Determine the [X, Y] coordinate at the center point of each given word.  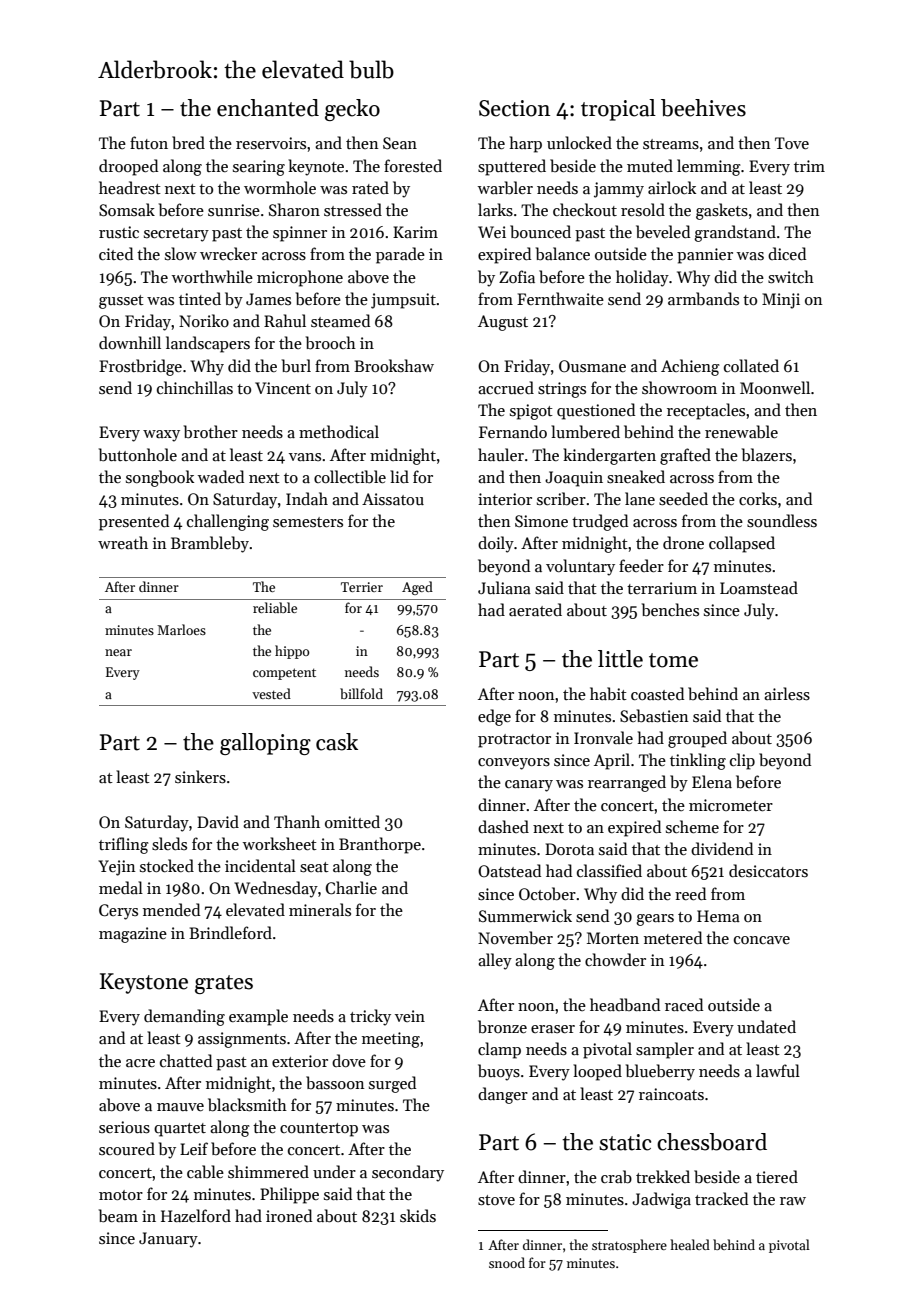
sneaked [636, 477]
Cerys [118, 912]
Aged [417, 588]
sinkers [200, 777]
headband [625, 1004]
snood [507, 1262]
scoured [127, 1148]
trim [809, 166]
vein [410, 1016]
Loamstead [759, 588]
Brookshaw [394, 365]
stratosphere [629, 1246]
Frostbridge [140, 367]
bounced [540, 231]
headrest [130, 188]
